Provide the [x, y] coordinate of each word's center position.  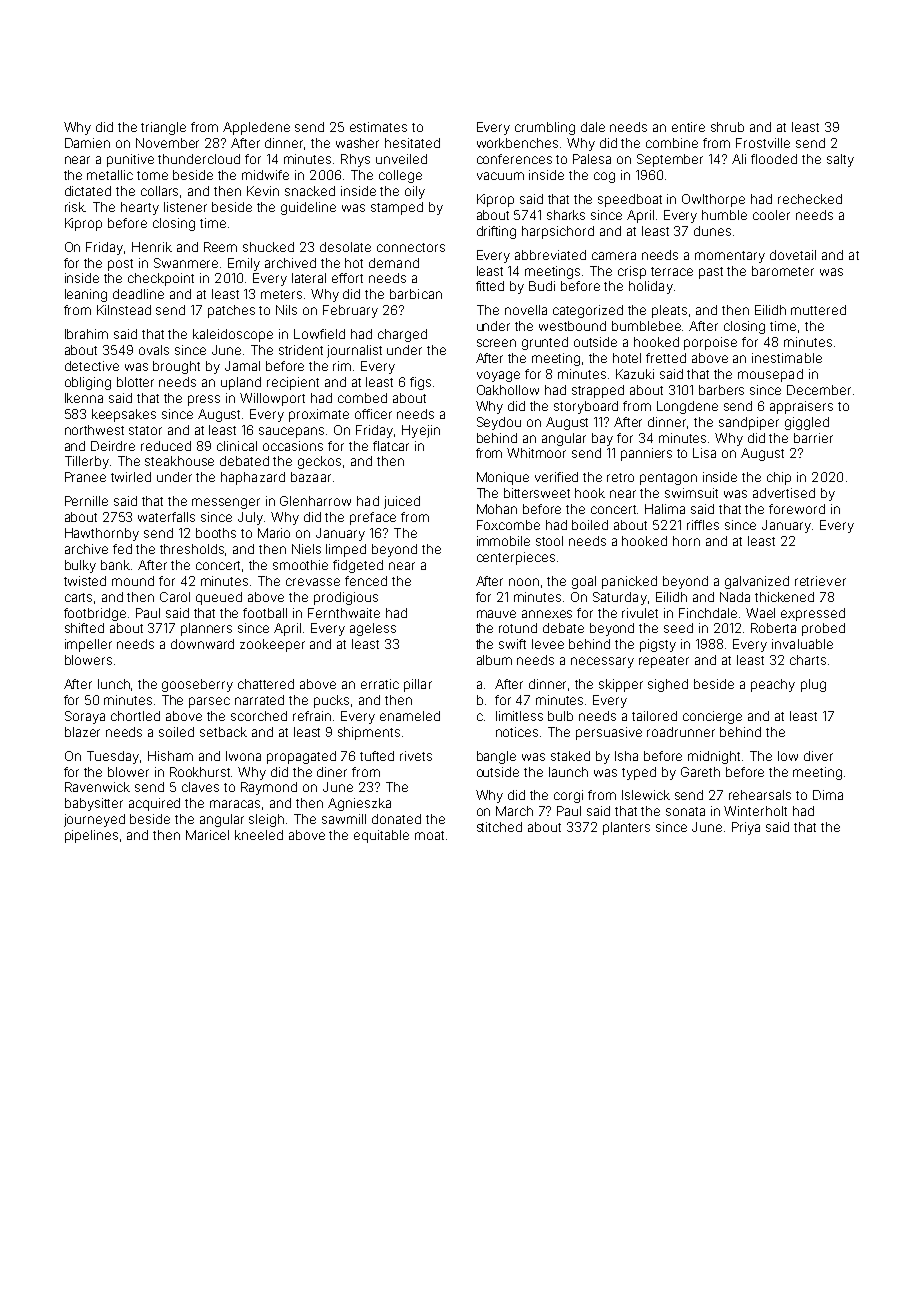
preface [373, 518]
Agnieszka [359, 804]
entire [688, 127]
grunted [545, 343]
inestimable [787, 358]
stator [145, 430]
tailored [654, 716]
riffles [703, 525]
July [250, 518]
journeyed [94, 820]
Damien [87, 143]
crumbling [545, 128]
